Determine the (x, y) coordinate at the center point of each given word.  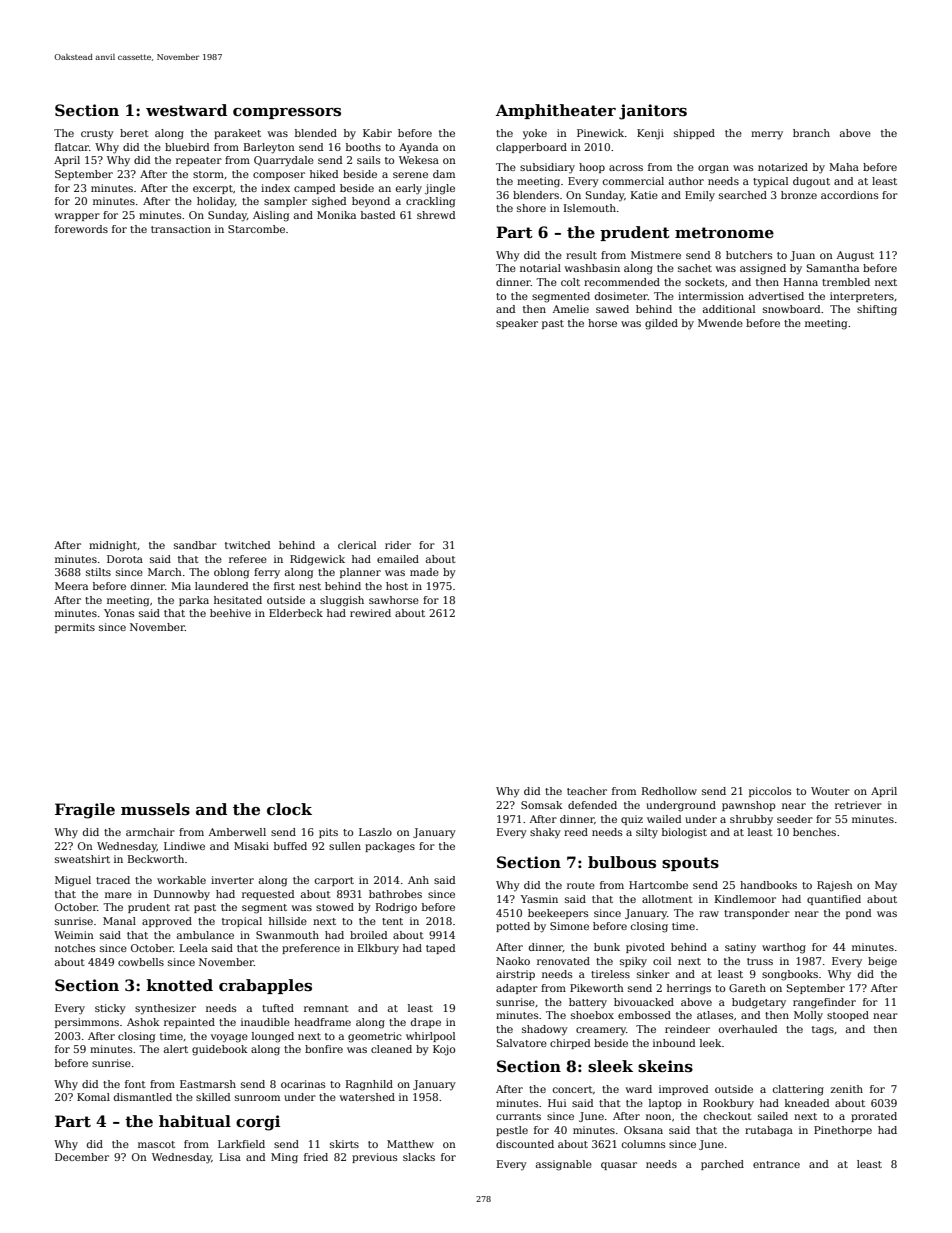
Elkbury (378, 949)
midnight (113, 546)
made (424, 572)
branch (811, 133)
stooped (848, 1016)
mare (118, 895)
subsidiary (547, 168)
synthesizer (165, 1009)
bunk (607, 947)
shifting (877, 310)
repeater (199, 161)
